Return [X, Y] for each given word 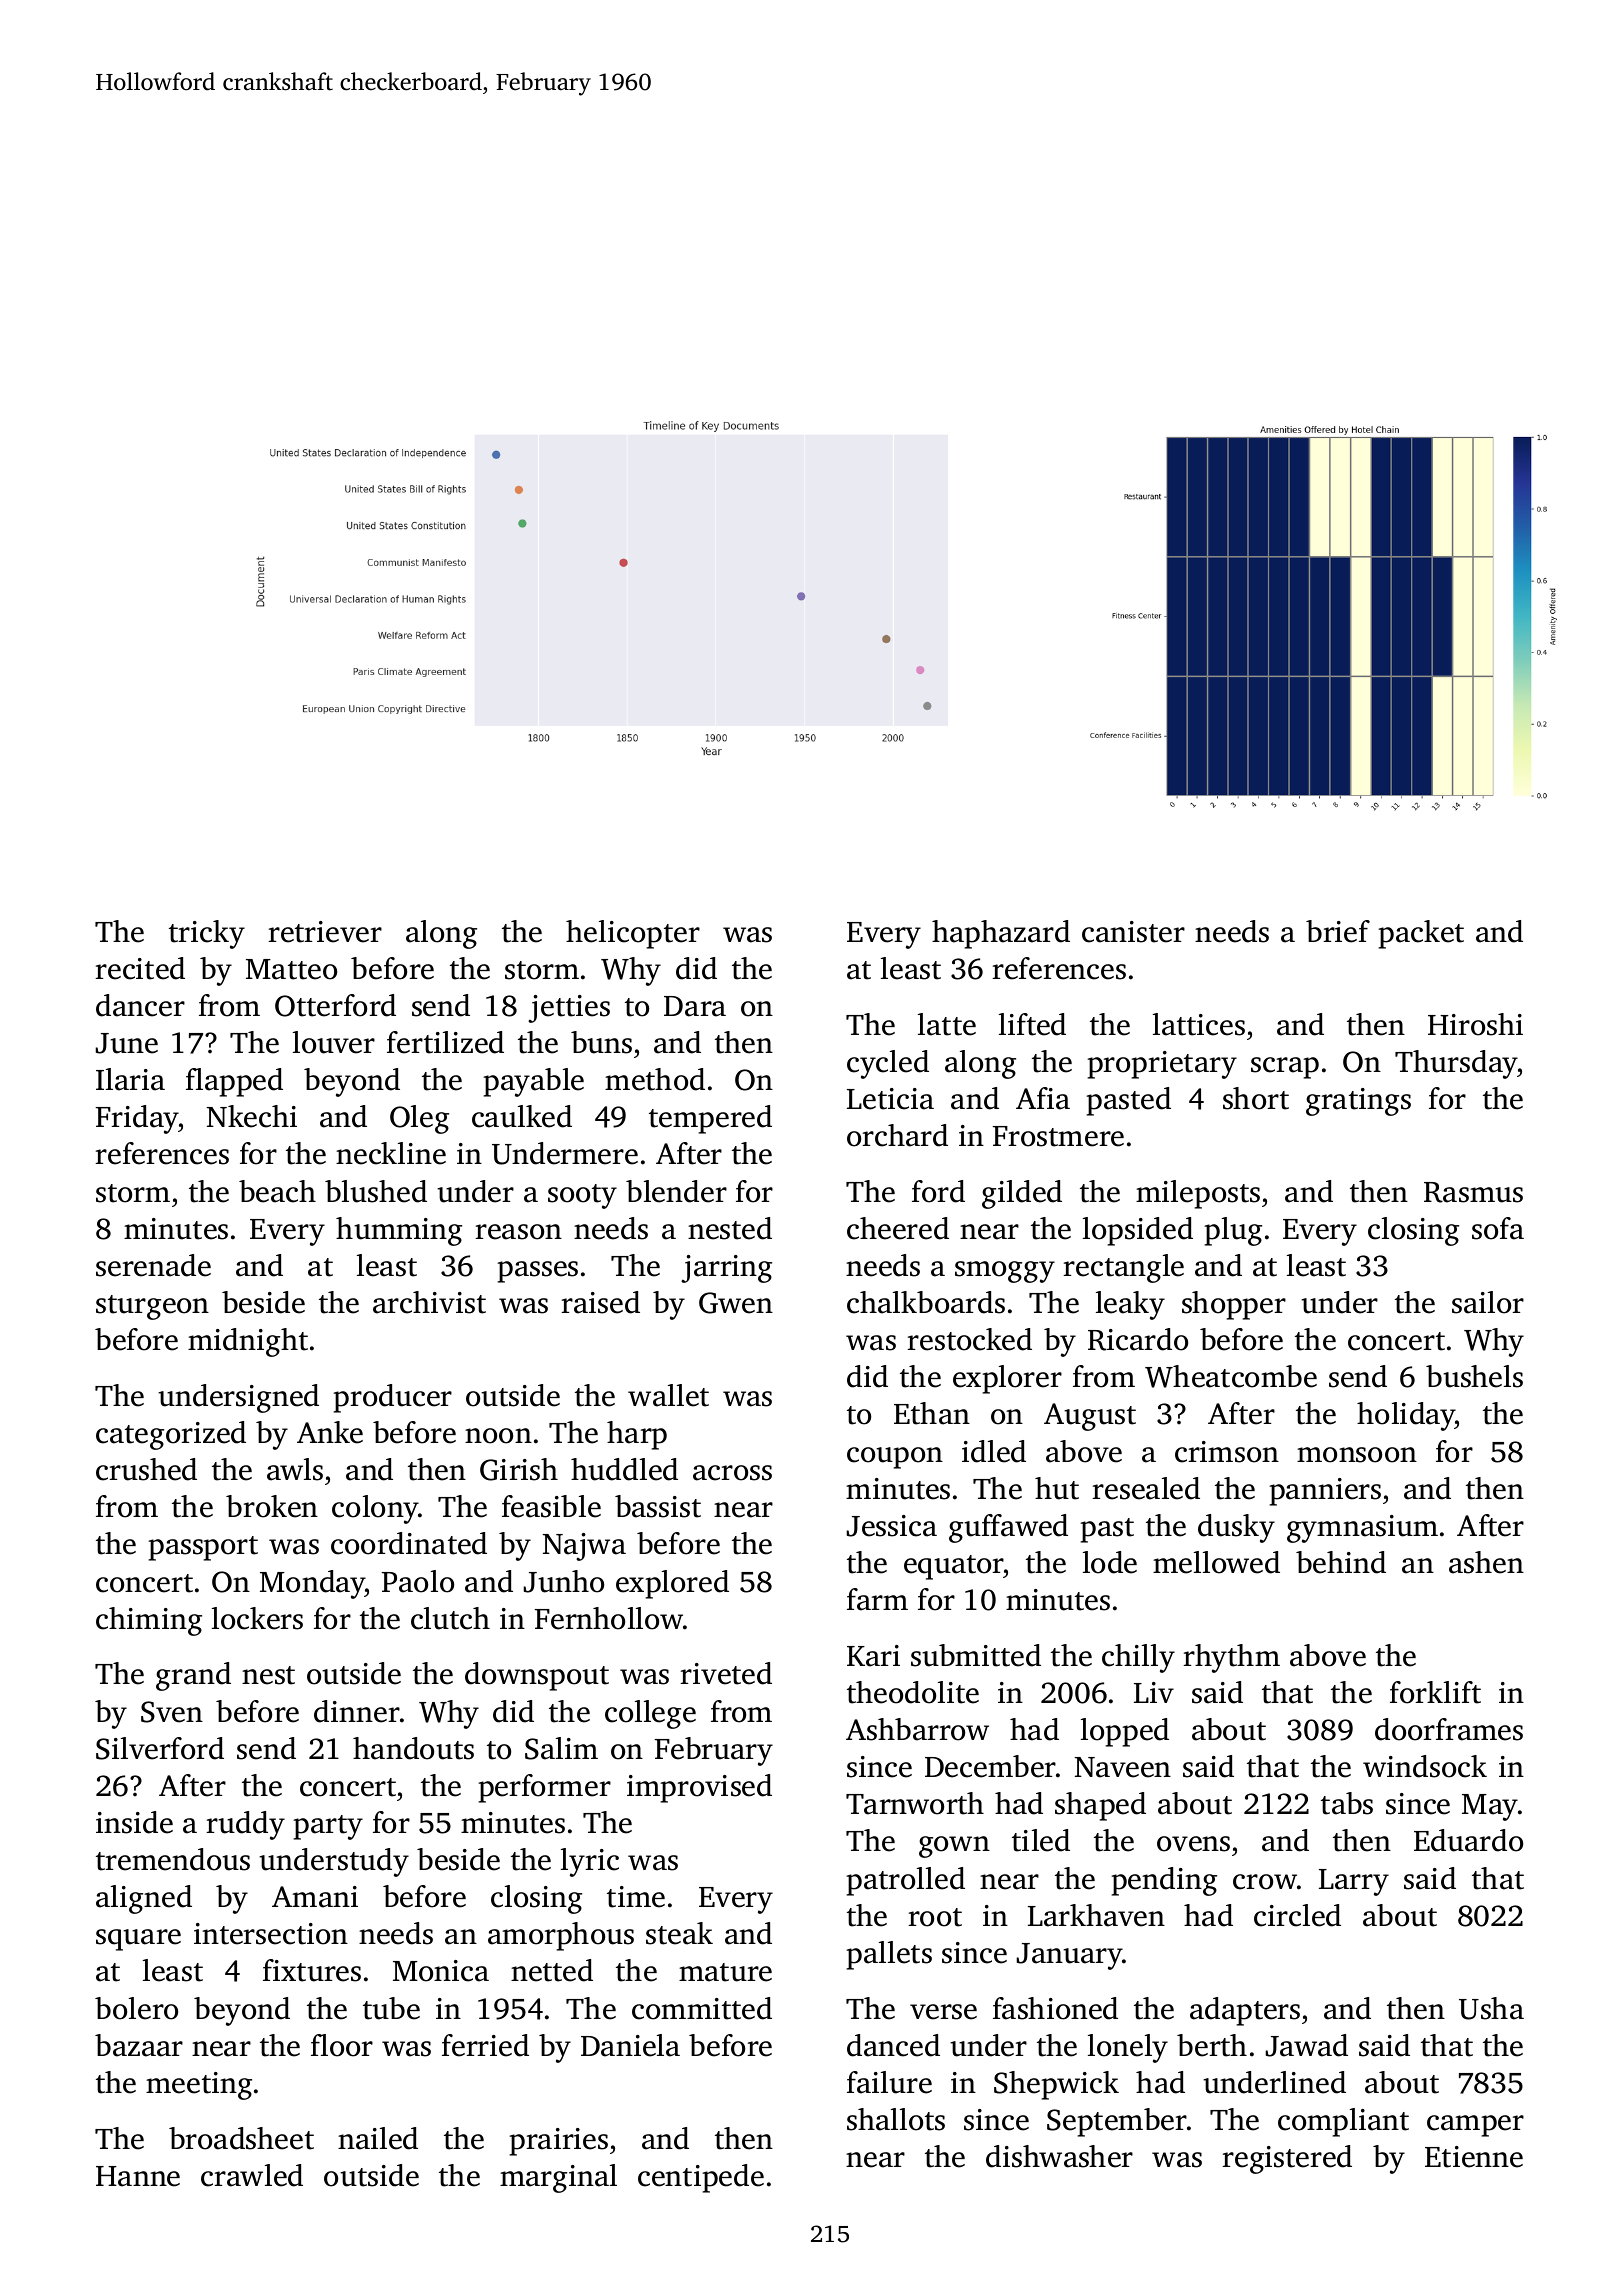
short [1256, 1098]
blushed [376, 1191]
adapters [1245, 2011]
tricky [207, 934]
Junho [563, 1581]
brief [1338, 931]
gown [954, 1847]
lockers [257, 1618]
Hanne [138, 2176]
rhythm [1231, 1658]
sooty [582, 1196]
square [138, 1940]
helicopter [633, 934]
